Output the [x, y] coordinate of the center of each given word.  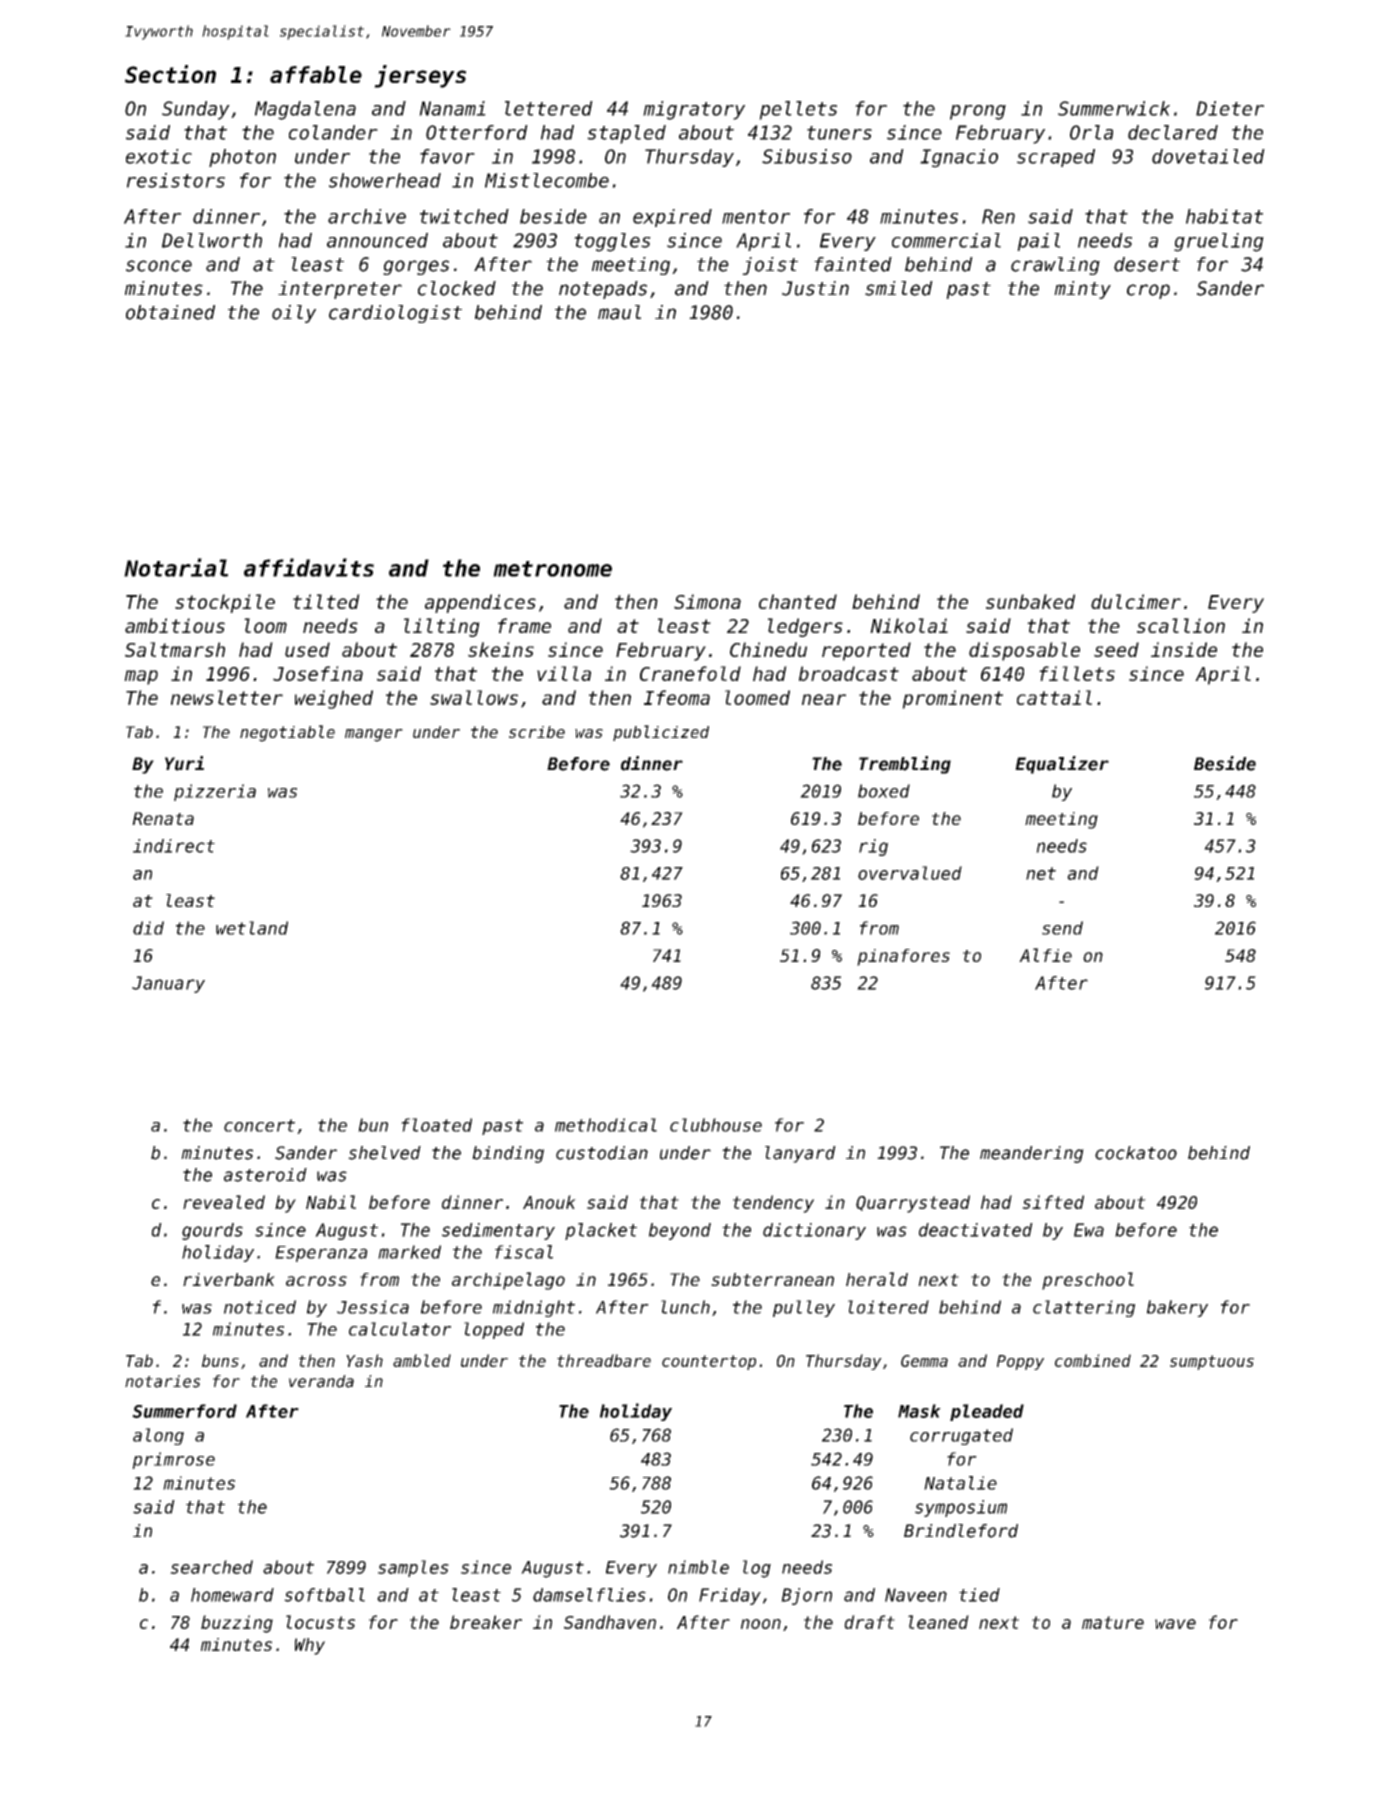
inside [1184, 649]
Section [170, 74]
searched [211, 1567]
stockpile [225, 603]
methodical [606, 1125]
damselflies [589, 1595]
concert [259, 1125]
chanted [798, 601]
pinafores [903, 957]
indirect [174, 846]
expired [672, 218]
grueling [1219, 242]
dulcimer [1136, 601]
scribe [537, 732]
